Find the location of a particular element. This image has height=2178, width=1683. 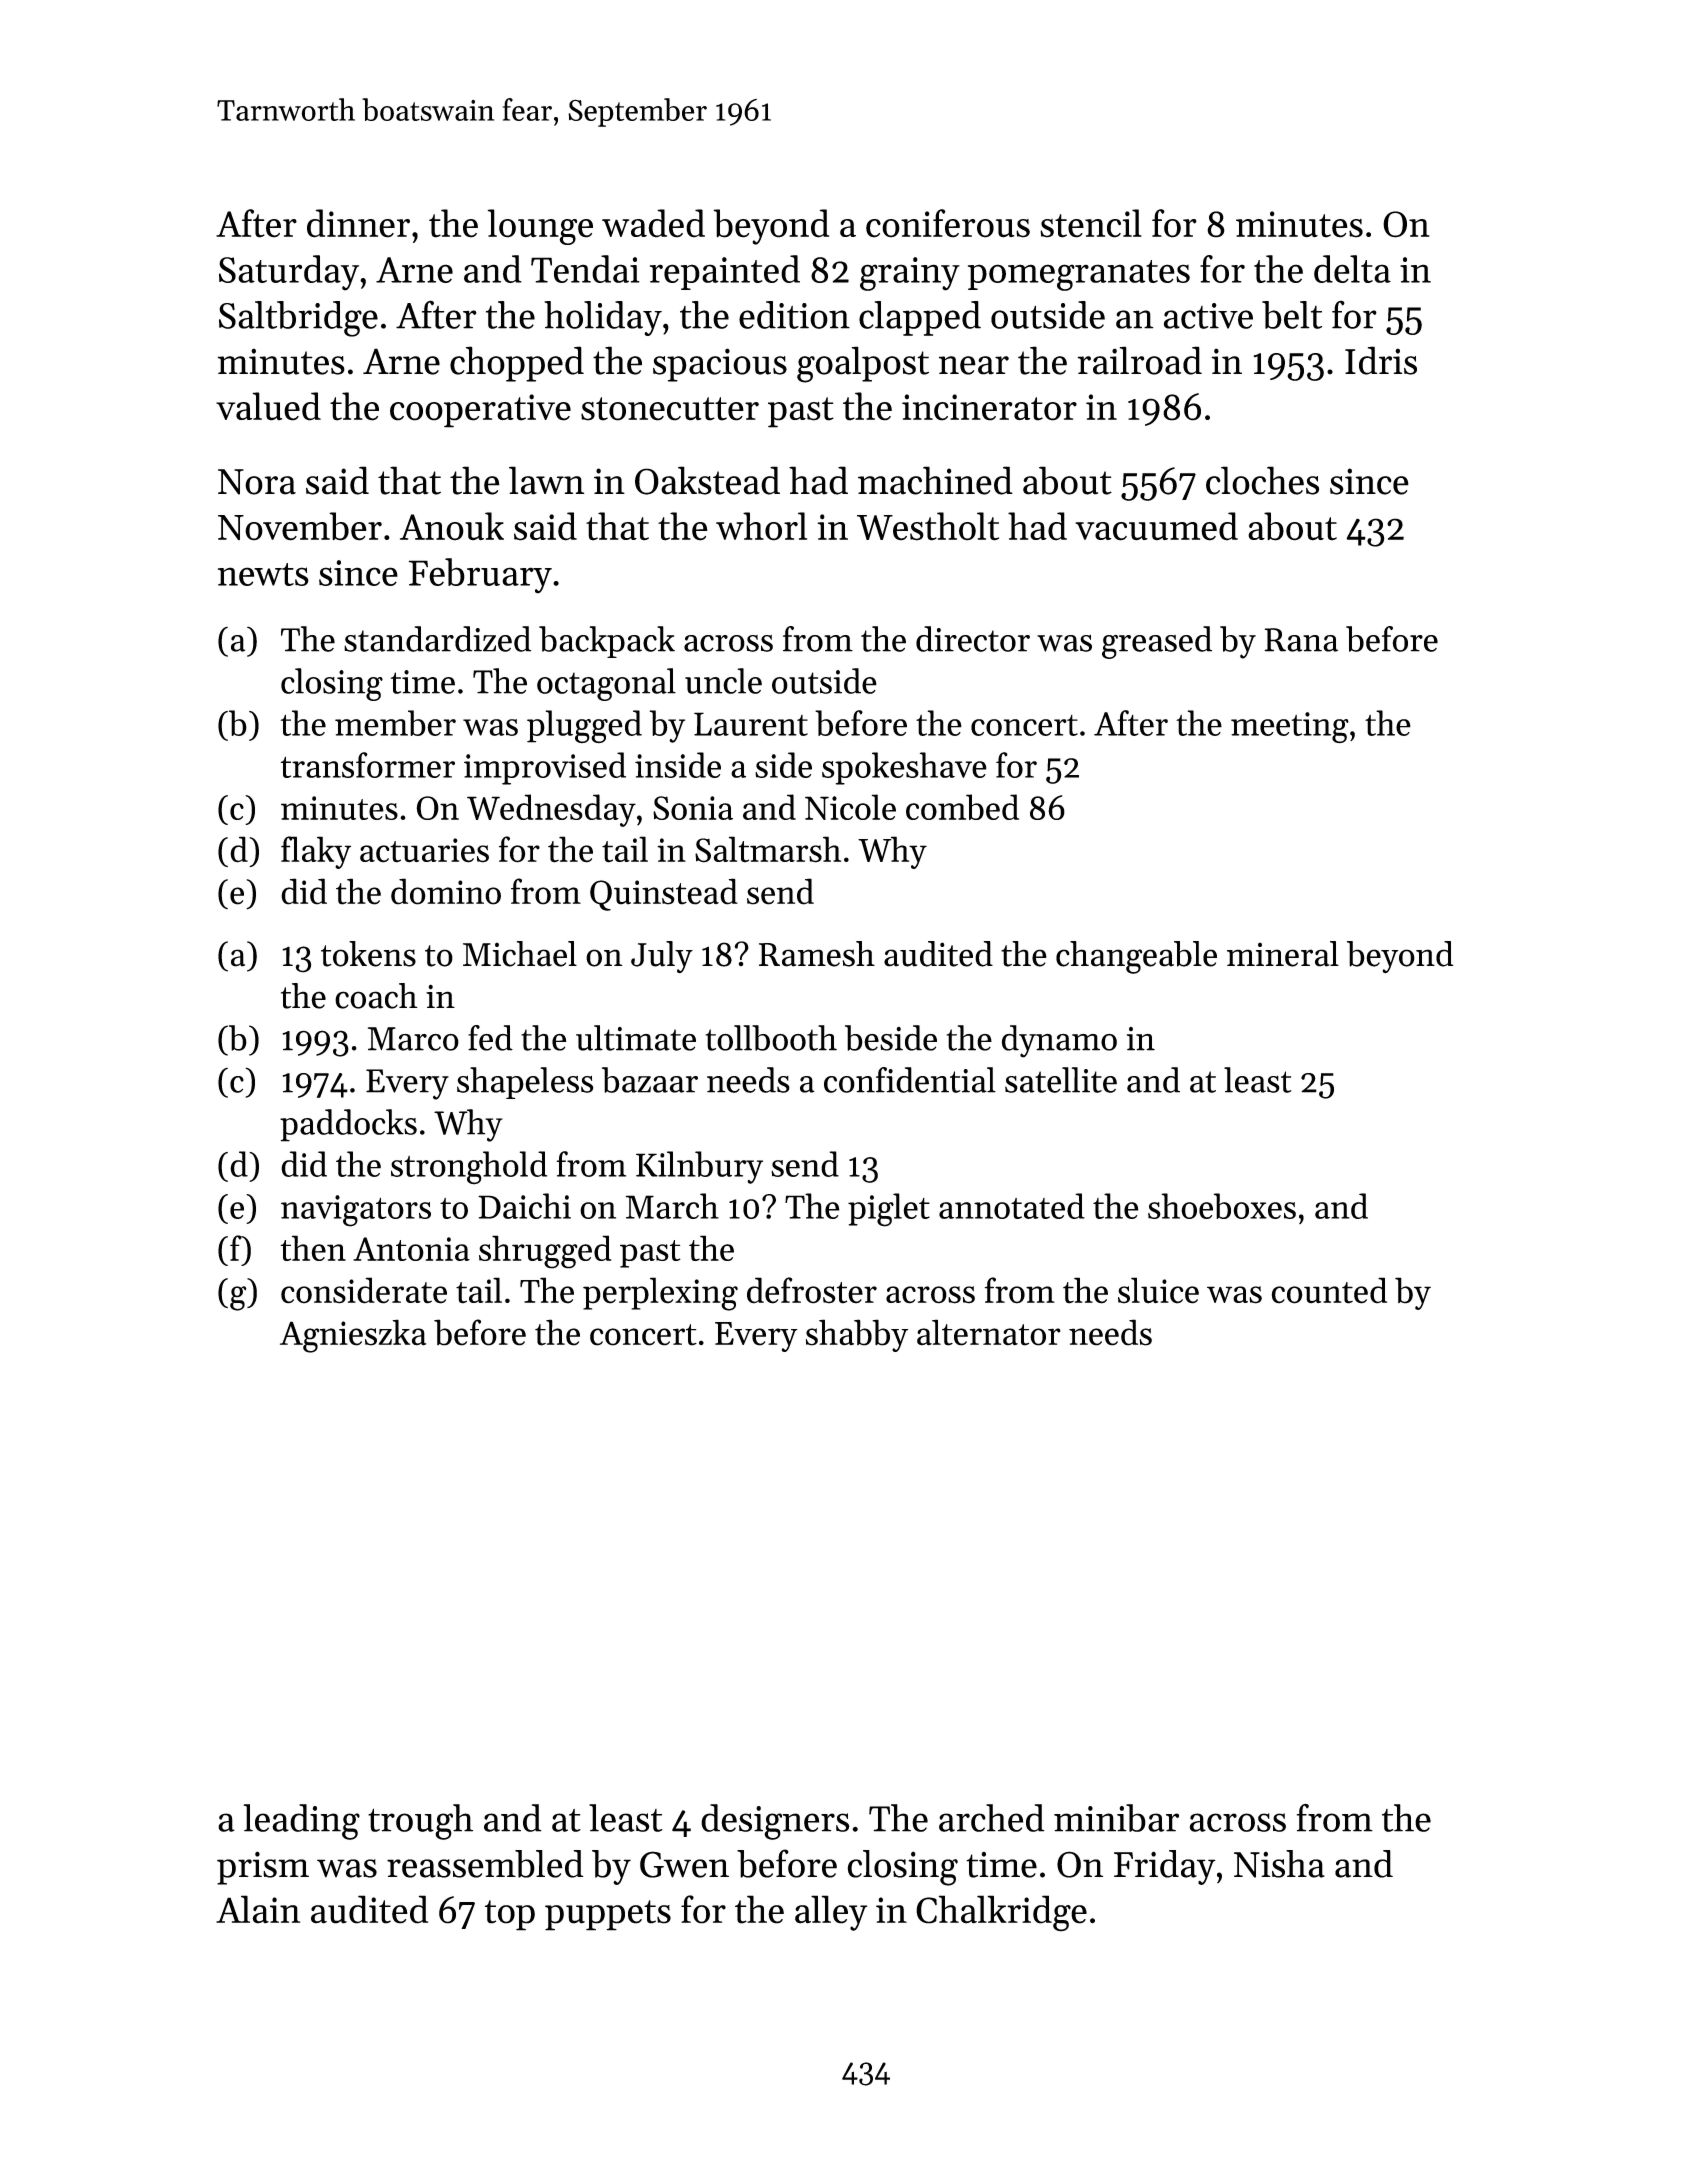

shoeboxes is located at coordinates (1222, 1206).
